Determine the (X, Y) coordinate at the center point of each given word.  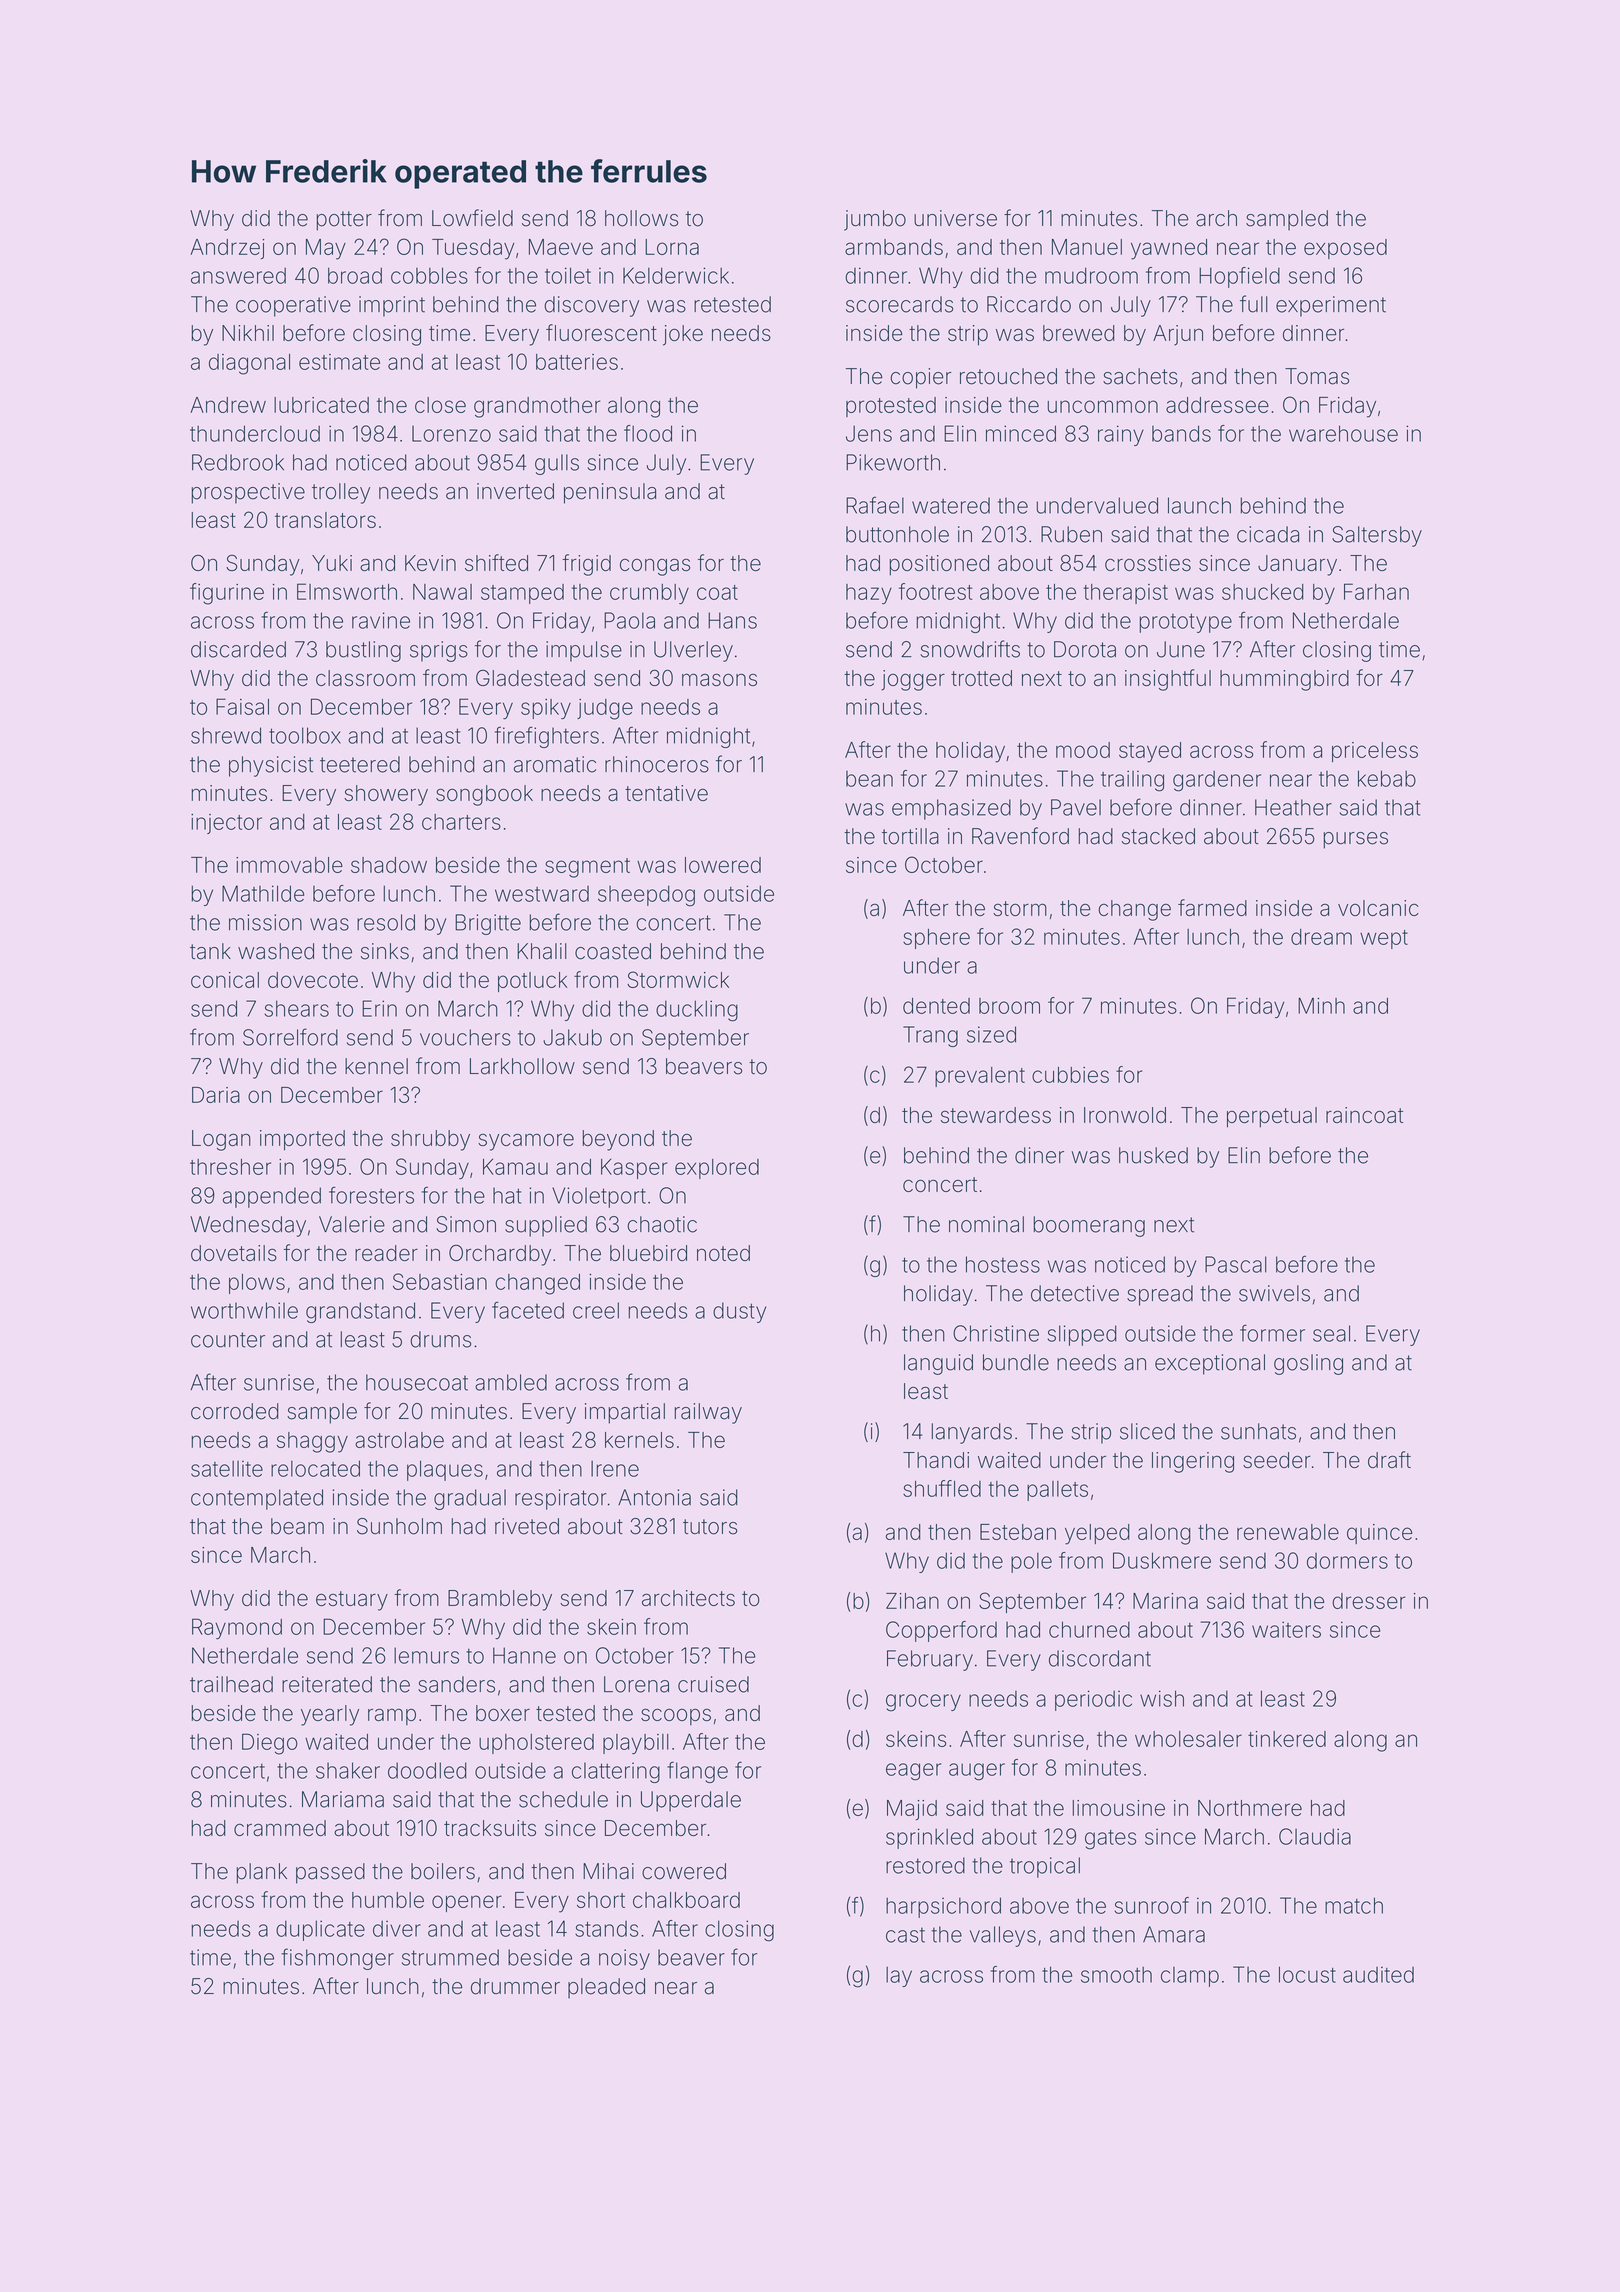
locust (1307, 1974)
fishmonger (337, 1959)
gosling (1308, 1364)
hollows (641, 218)
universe (955, 218)
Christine (996, 1333)
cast (905, 1935)
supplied (546, 1226)
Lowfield (472, 218)
